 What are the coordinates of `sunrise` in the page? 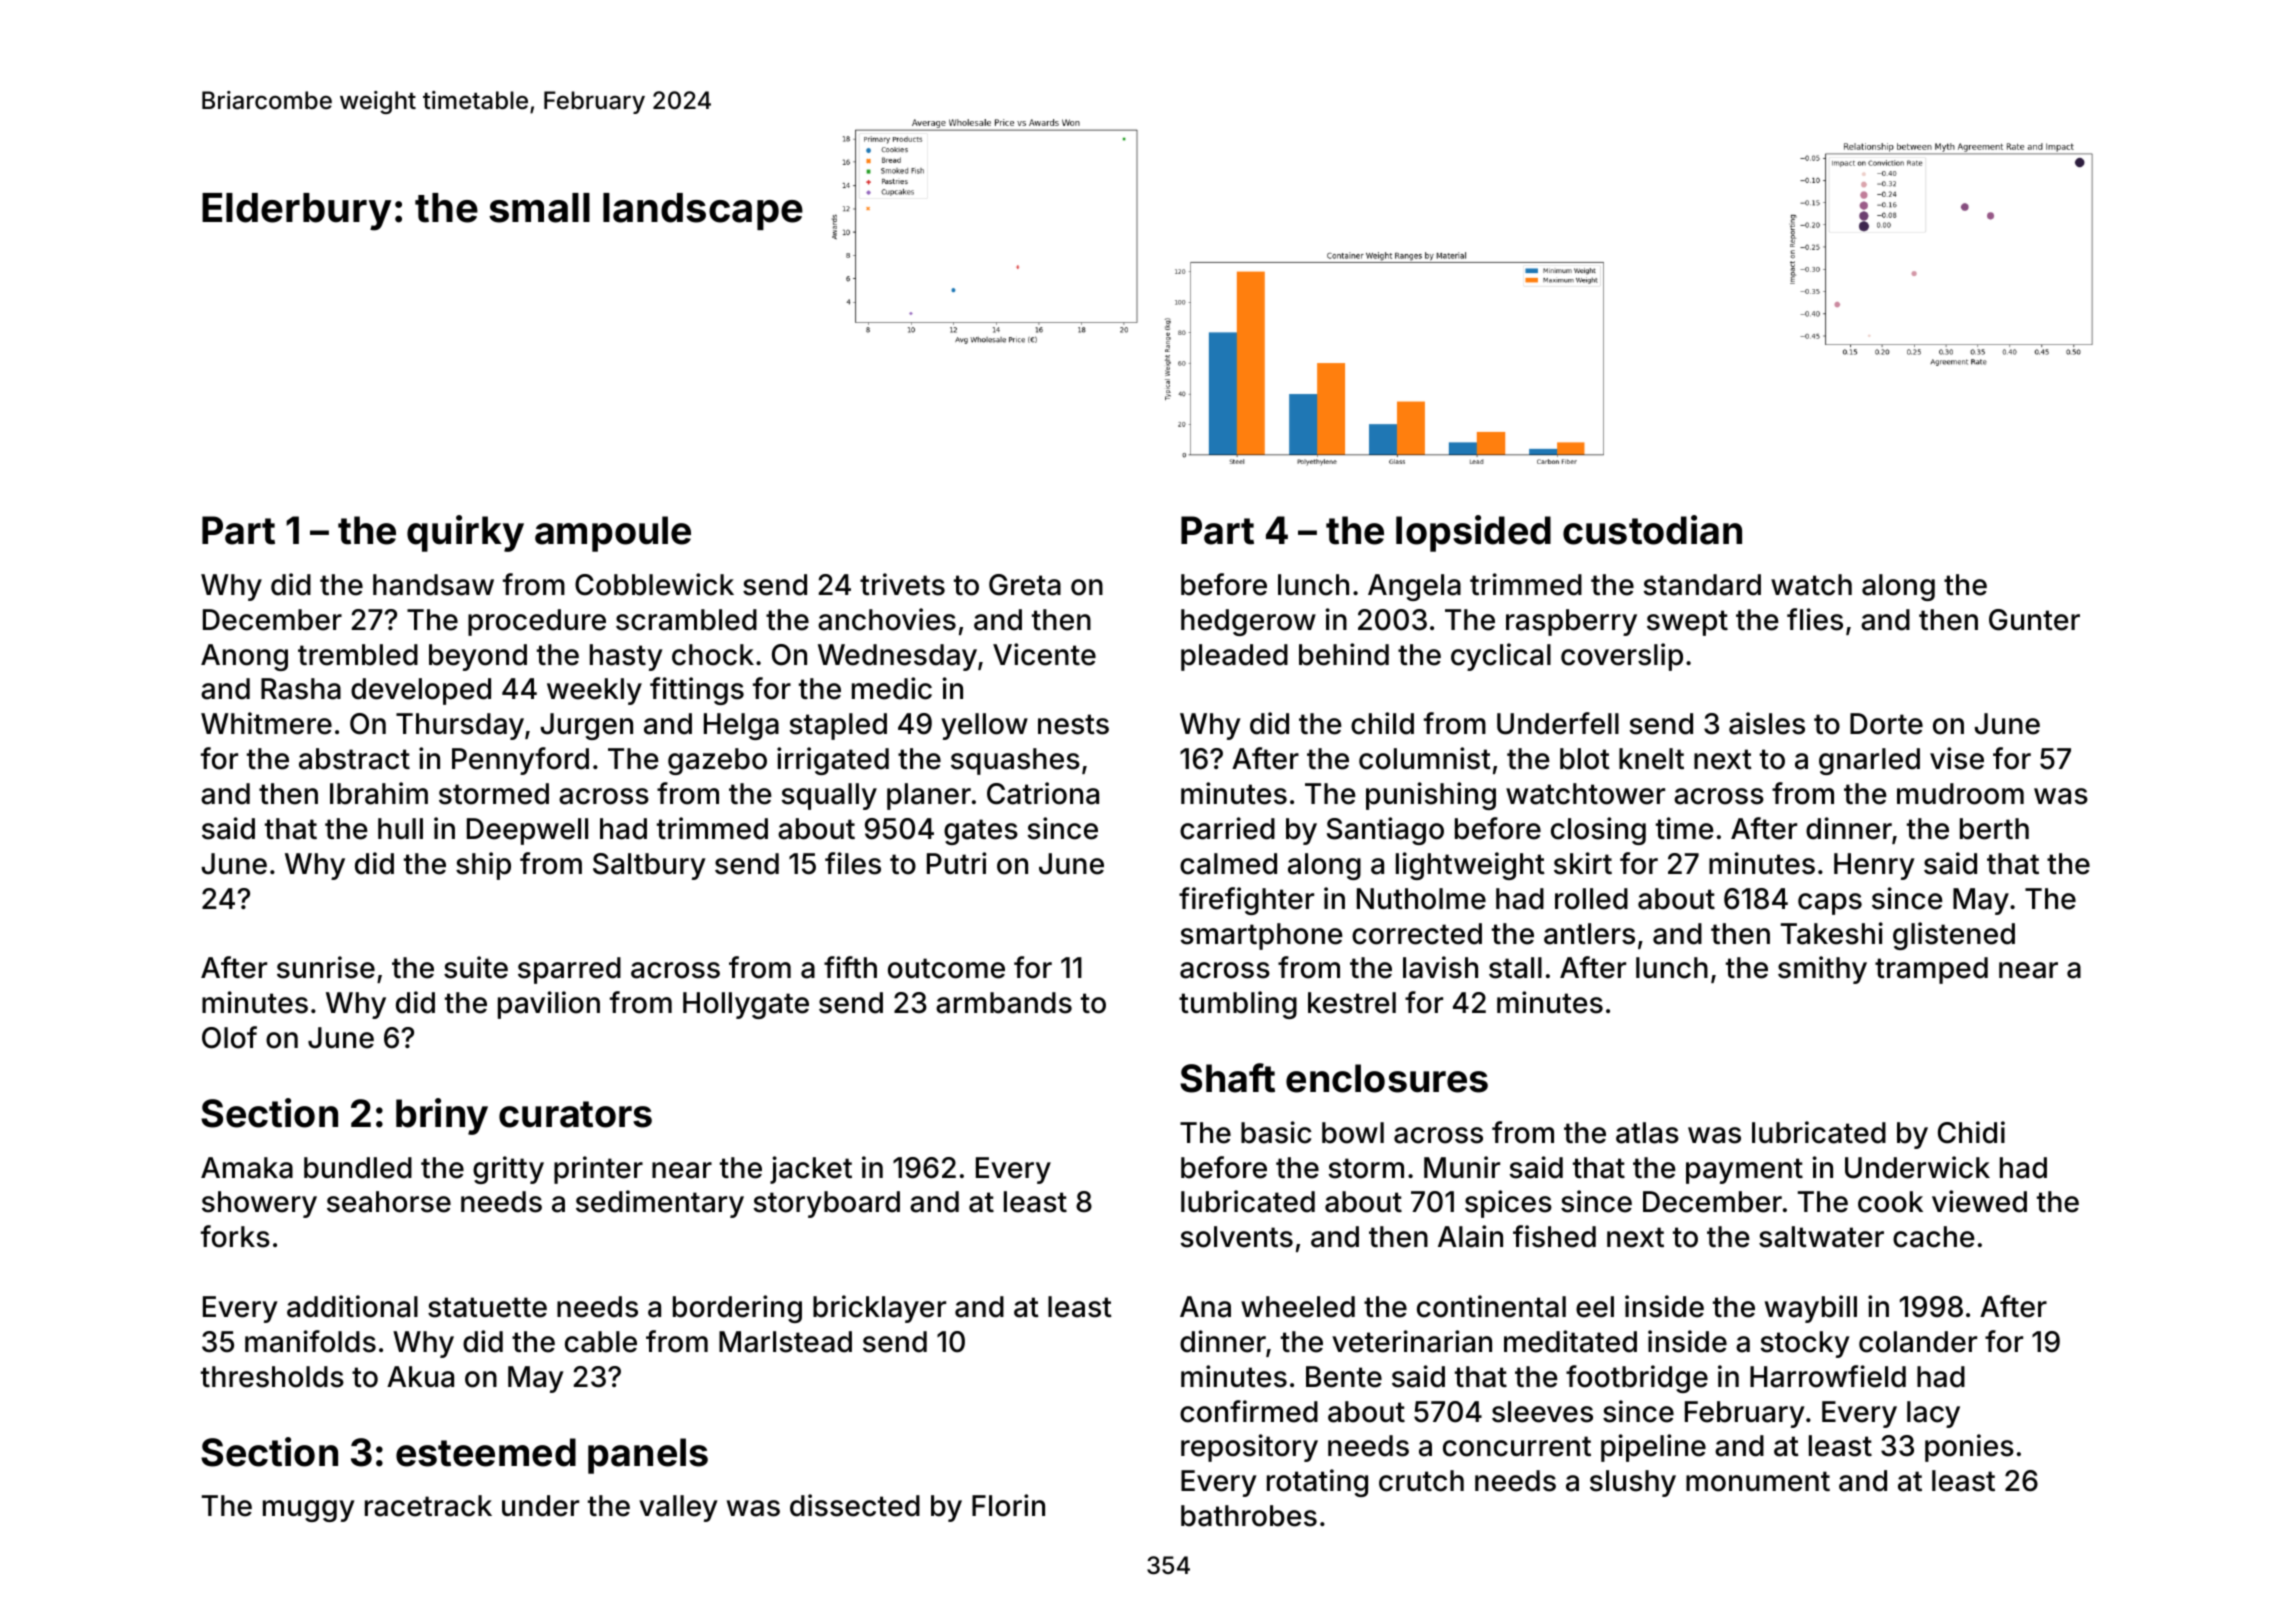 It's located at (326, 967).
